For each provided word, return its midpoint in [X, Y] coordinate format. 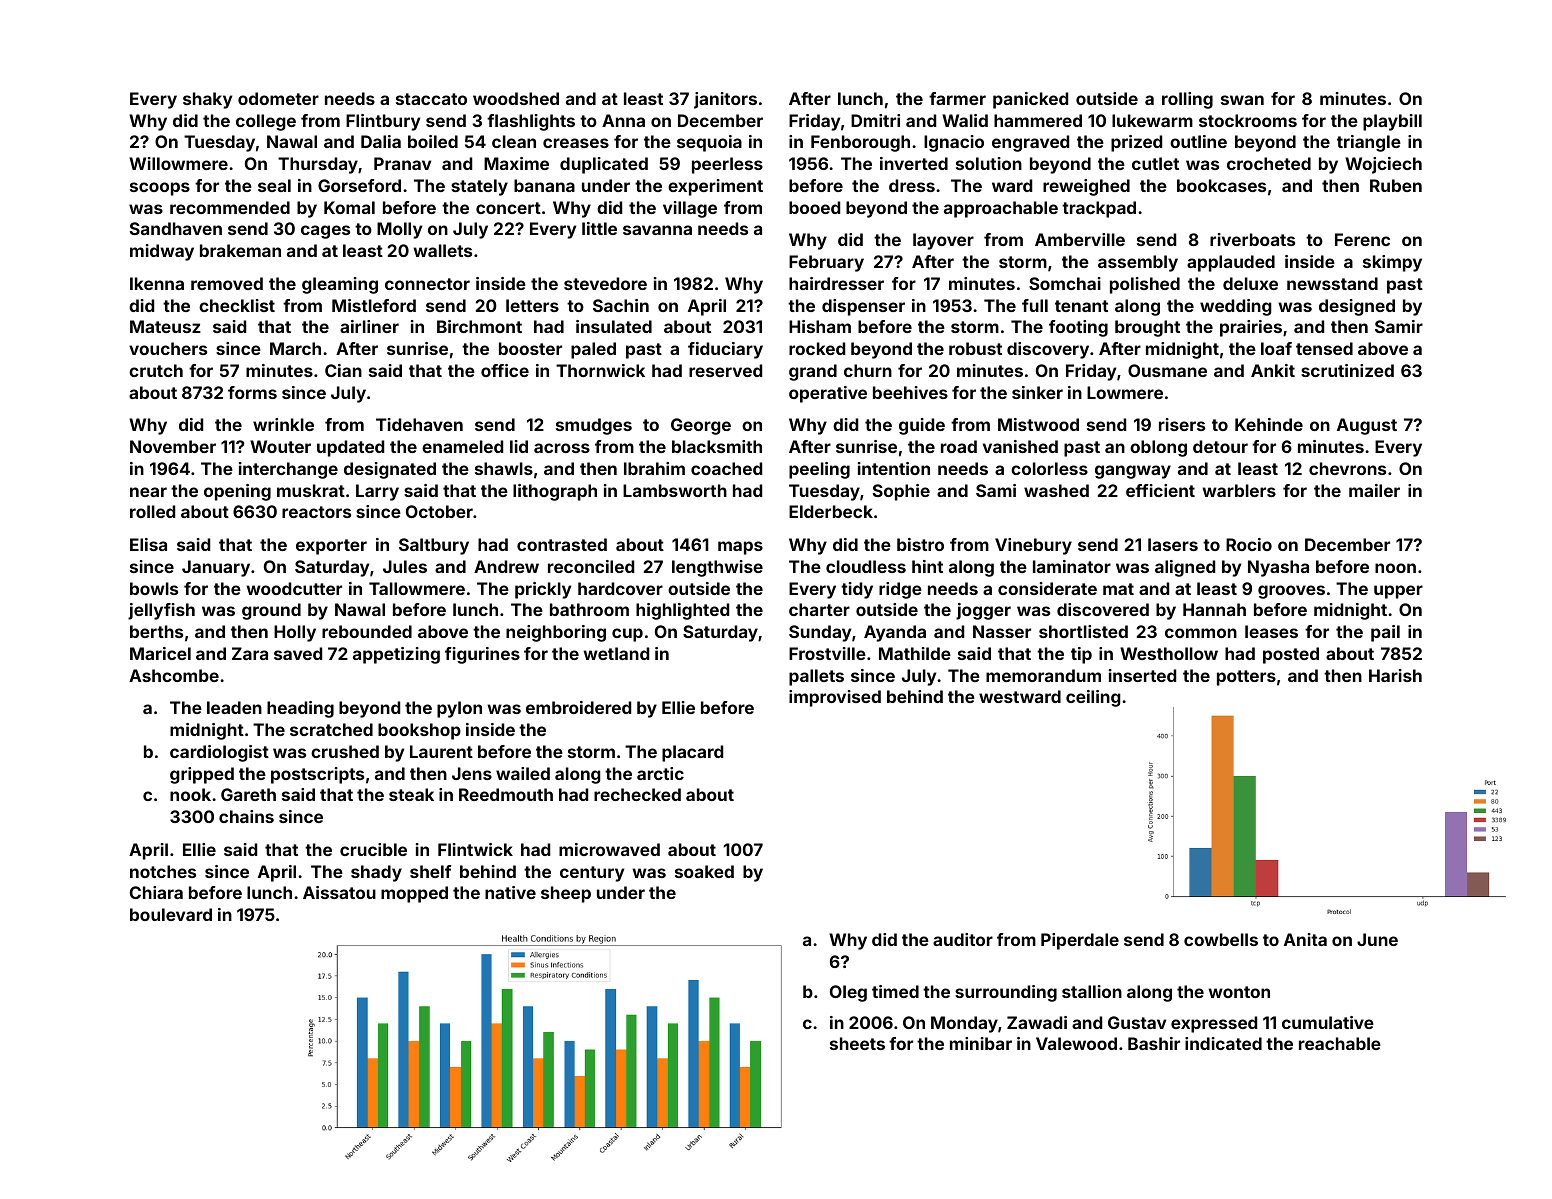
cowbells [1221, 939]
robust [975, 348]
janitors [725, 100]
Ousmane [1167, 370]
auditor [963, 939]
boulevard [171, 914]
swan [1242, 100]
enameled [462, 446]
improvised [835, 698]
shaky [207, 100]
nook [190, 794]
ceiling [1093, 698]
